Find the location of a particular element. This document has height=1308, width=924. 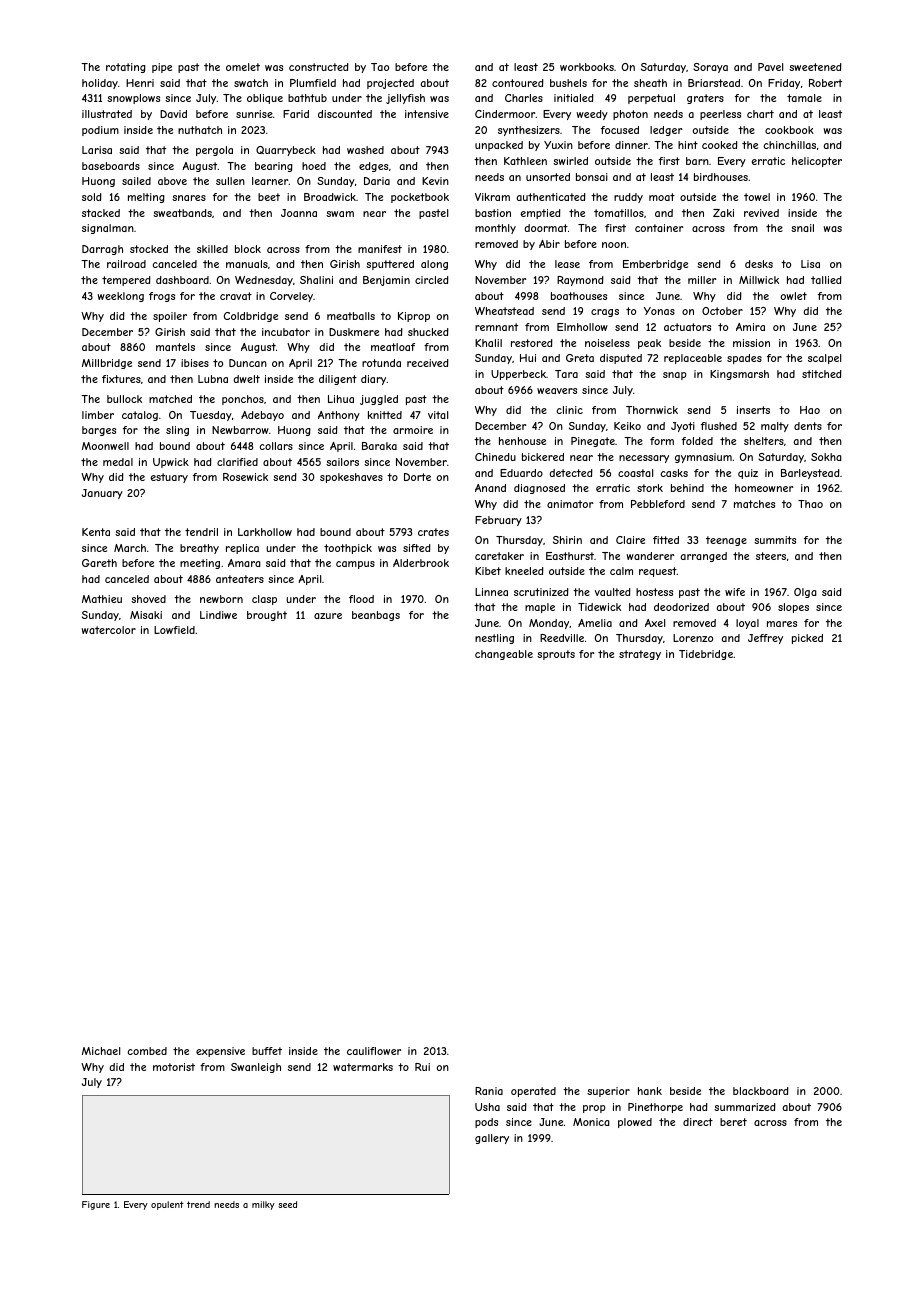

edges is located at coordinates (373, 167).
